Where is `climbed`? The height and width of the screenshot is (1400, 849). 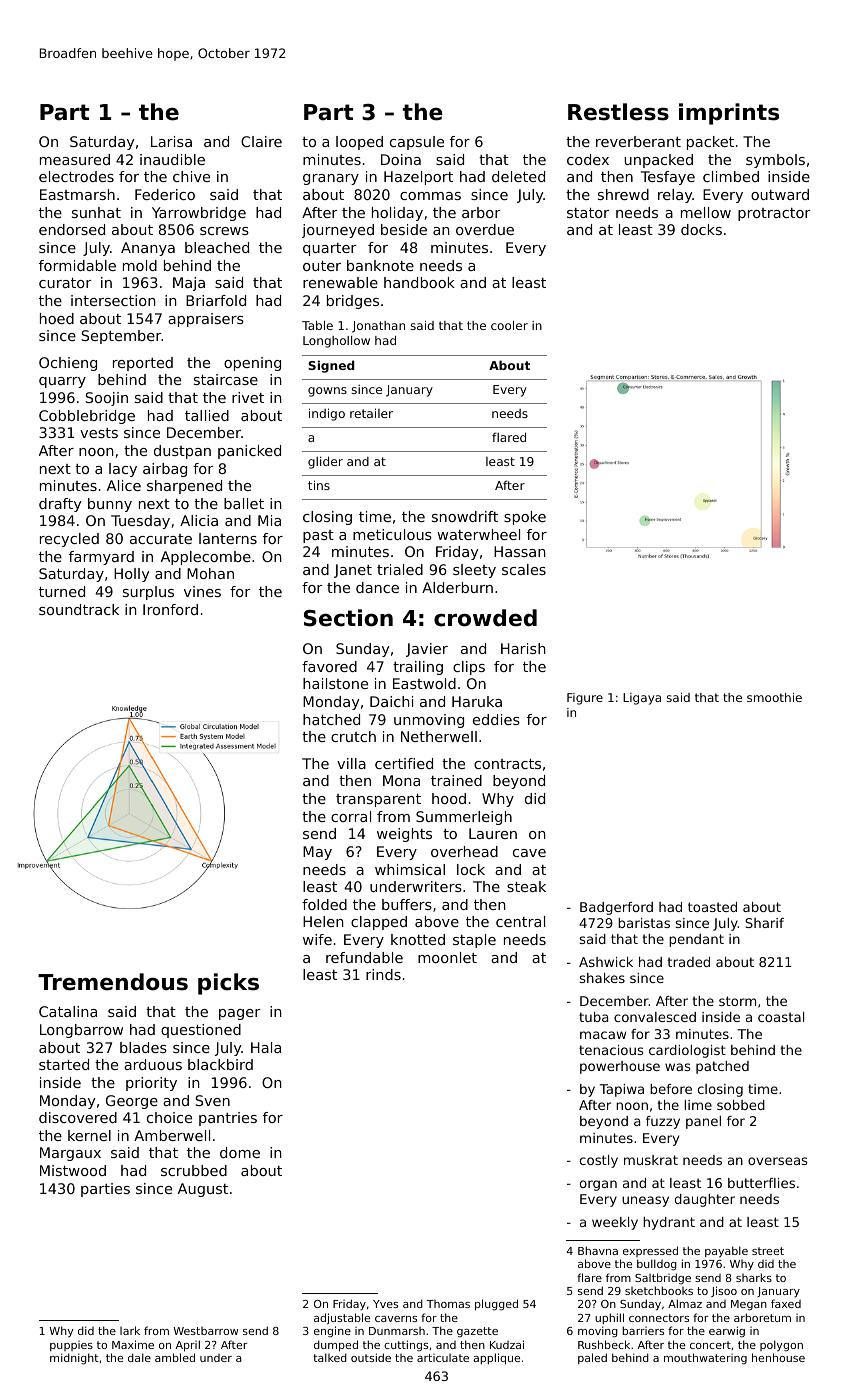
climbed is located at coordinates (731, 176).
